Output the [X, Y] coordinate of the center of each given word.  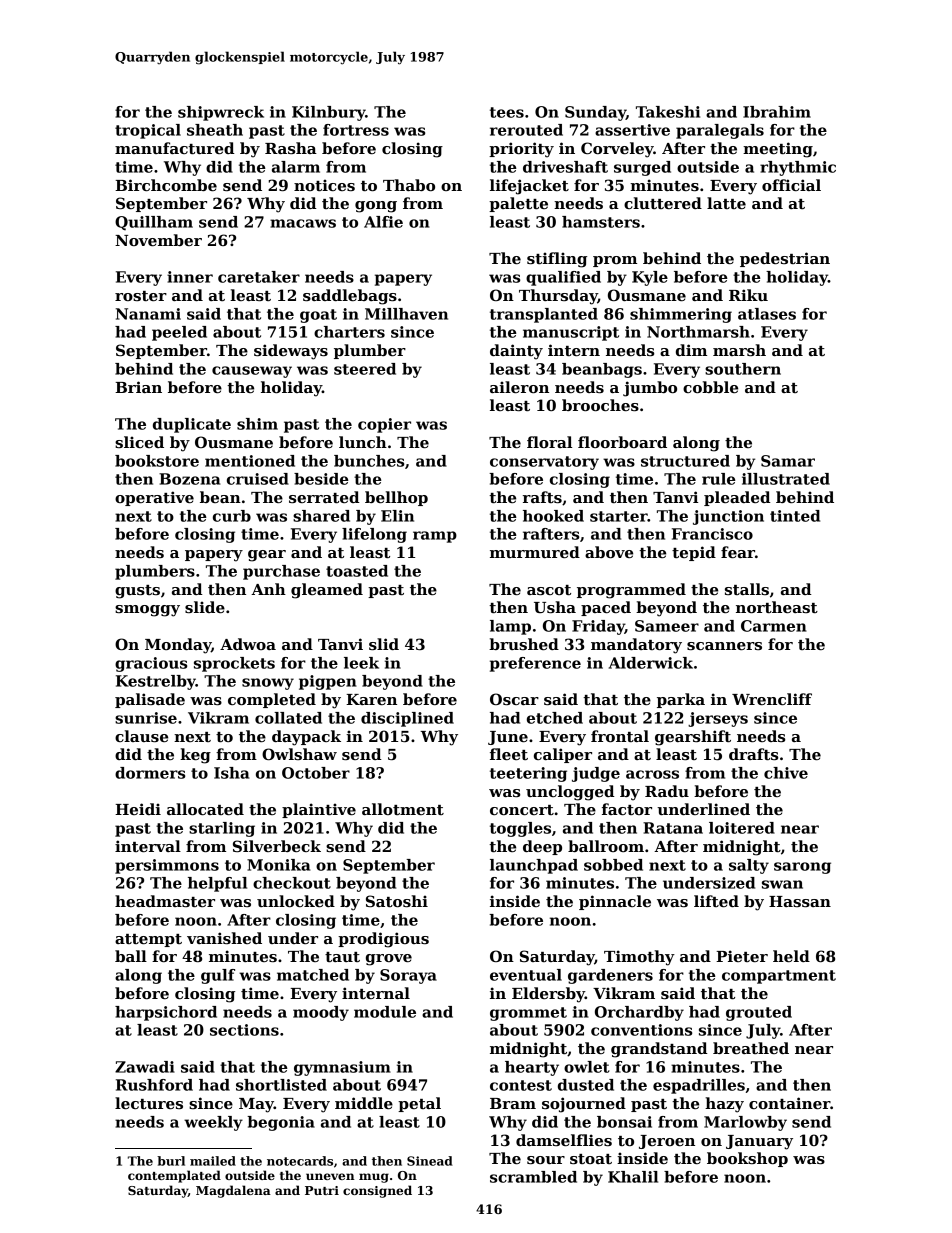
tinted [795, 516]
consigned [377, 1191]
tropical [148, 131]
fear [738, 552]
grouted [759, 1013]
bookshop [747, 1159]
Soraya [408, 976]
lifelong [374, 535]
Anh [268, 589]
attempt [148, 940]
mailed [213, 1161]
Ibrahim [777, 112]
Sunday [595, 113]
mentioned [250, 461]
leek [361, 663]
